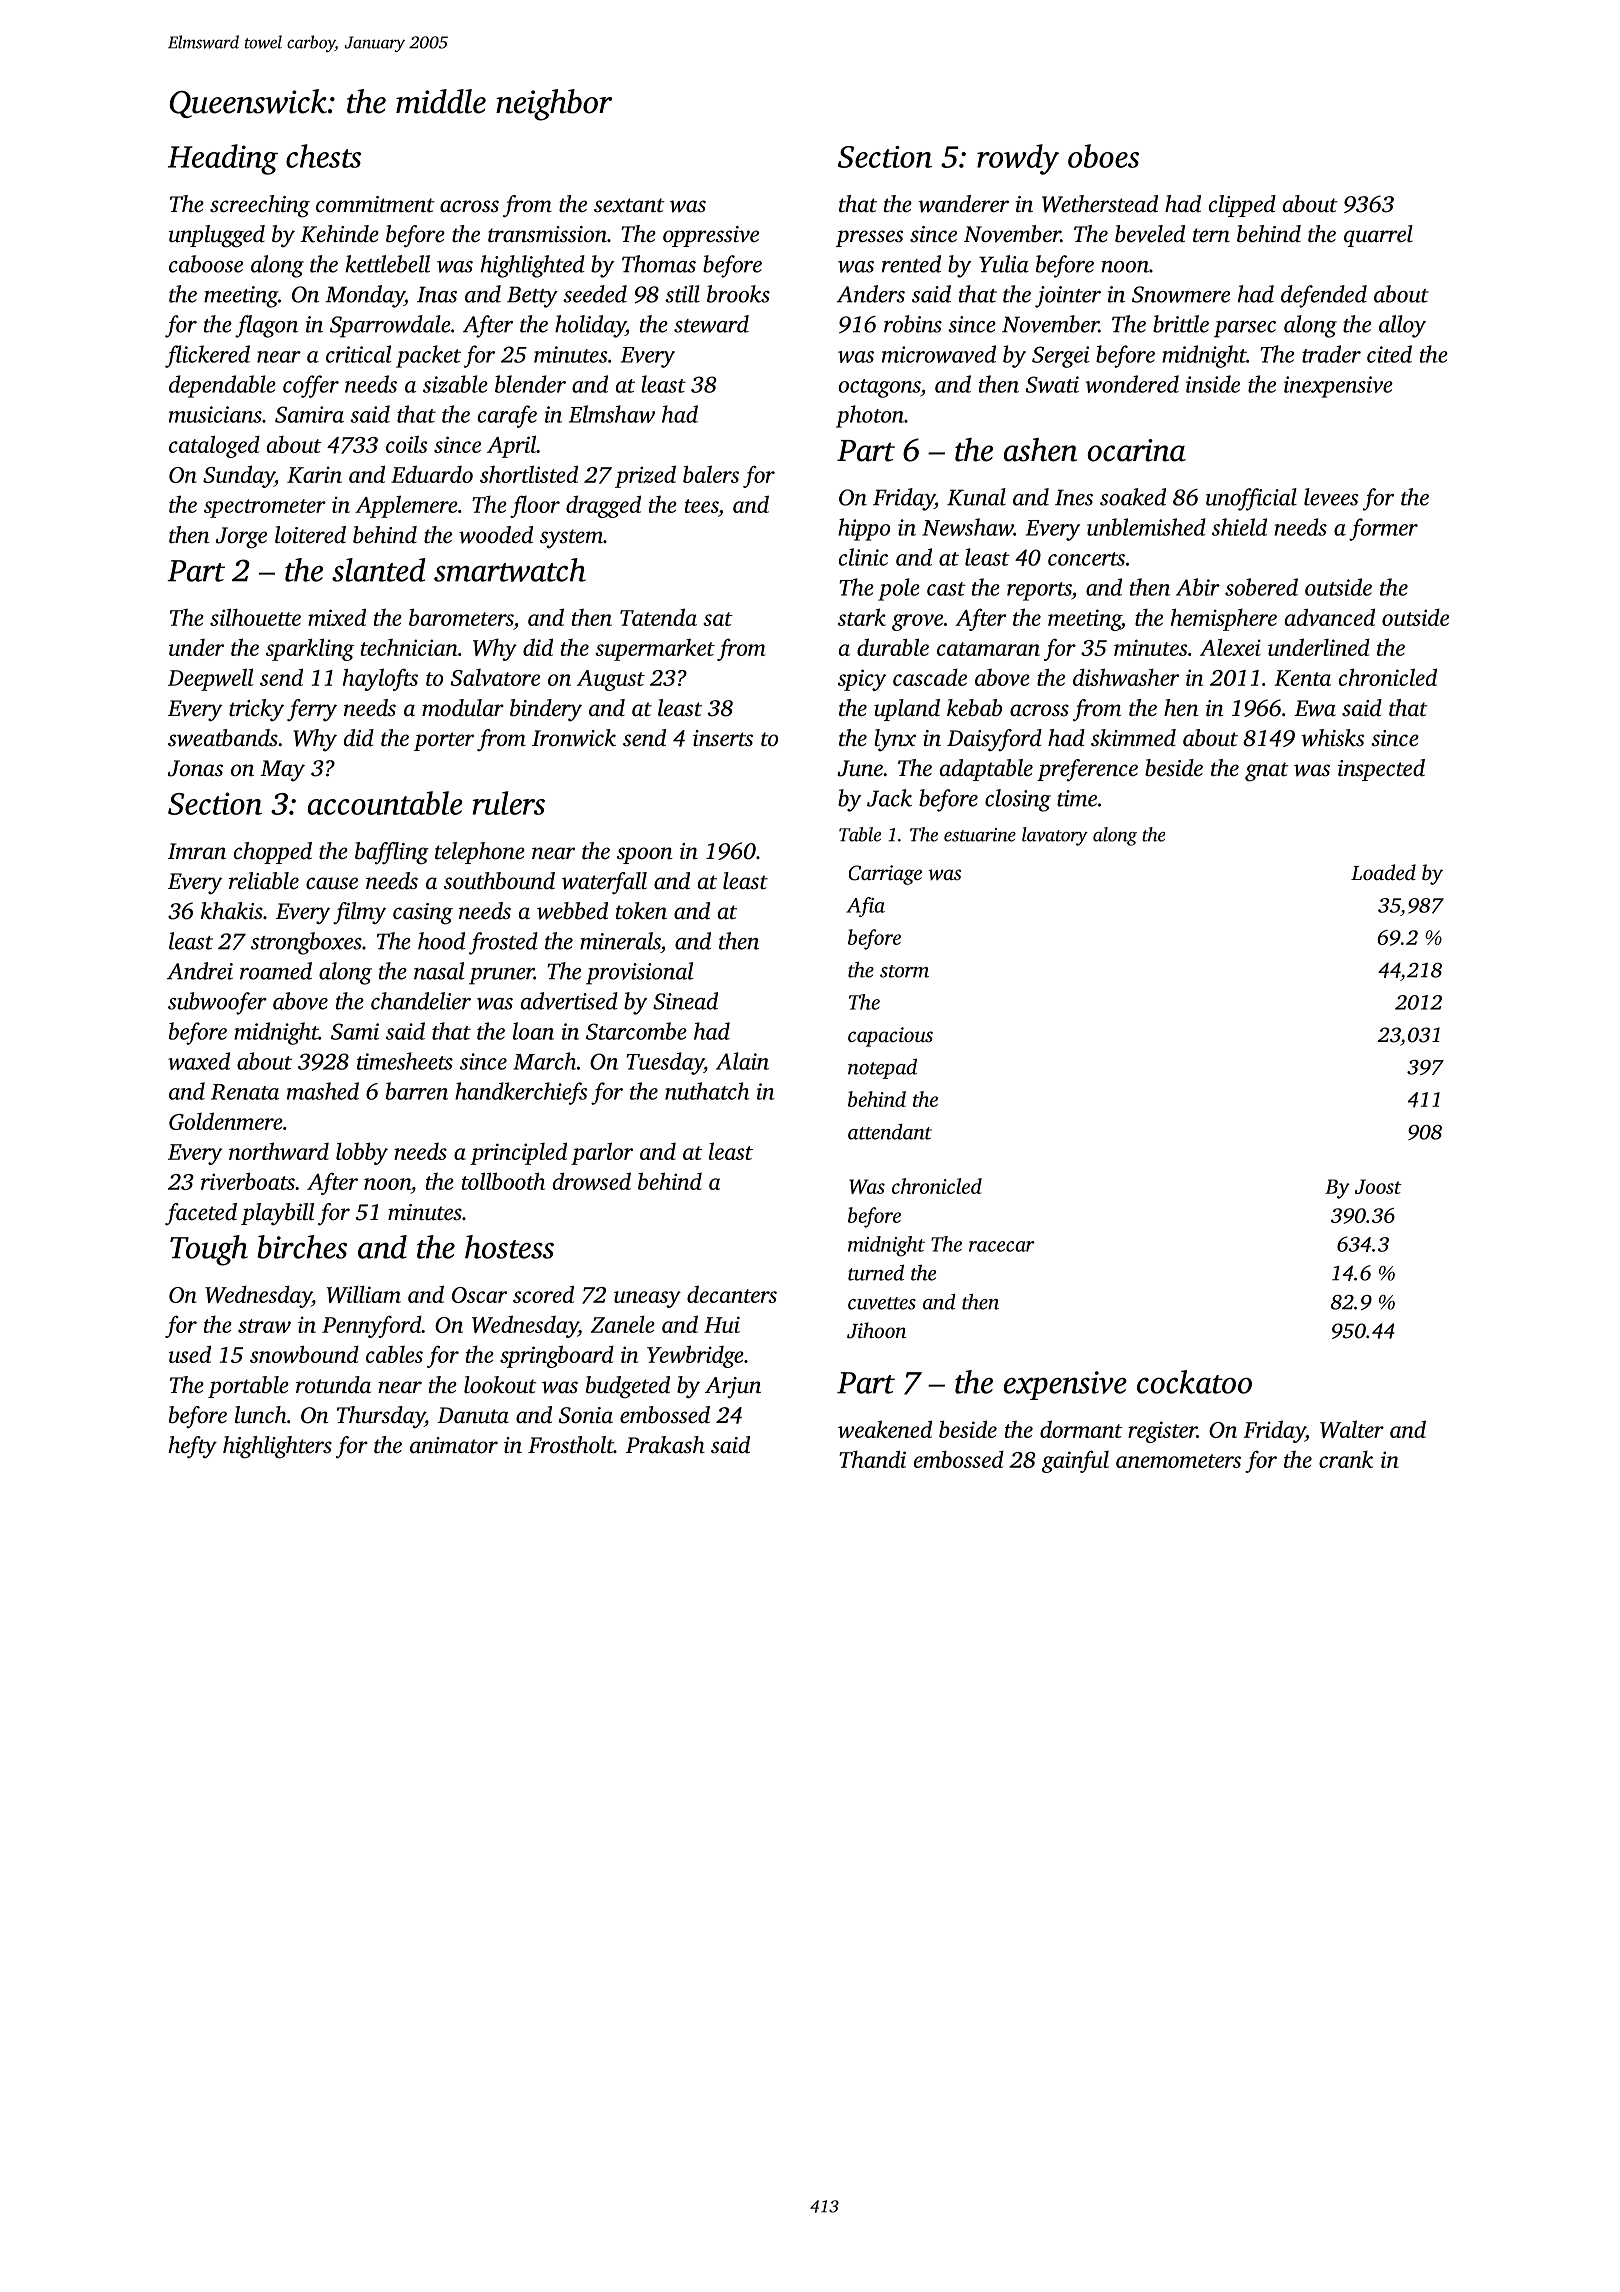 This screenshot has width=1620, height=2292. I want to click on lunch, so click(261, 1415).
